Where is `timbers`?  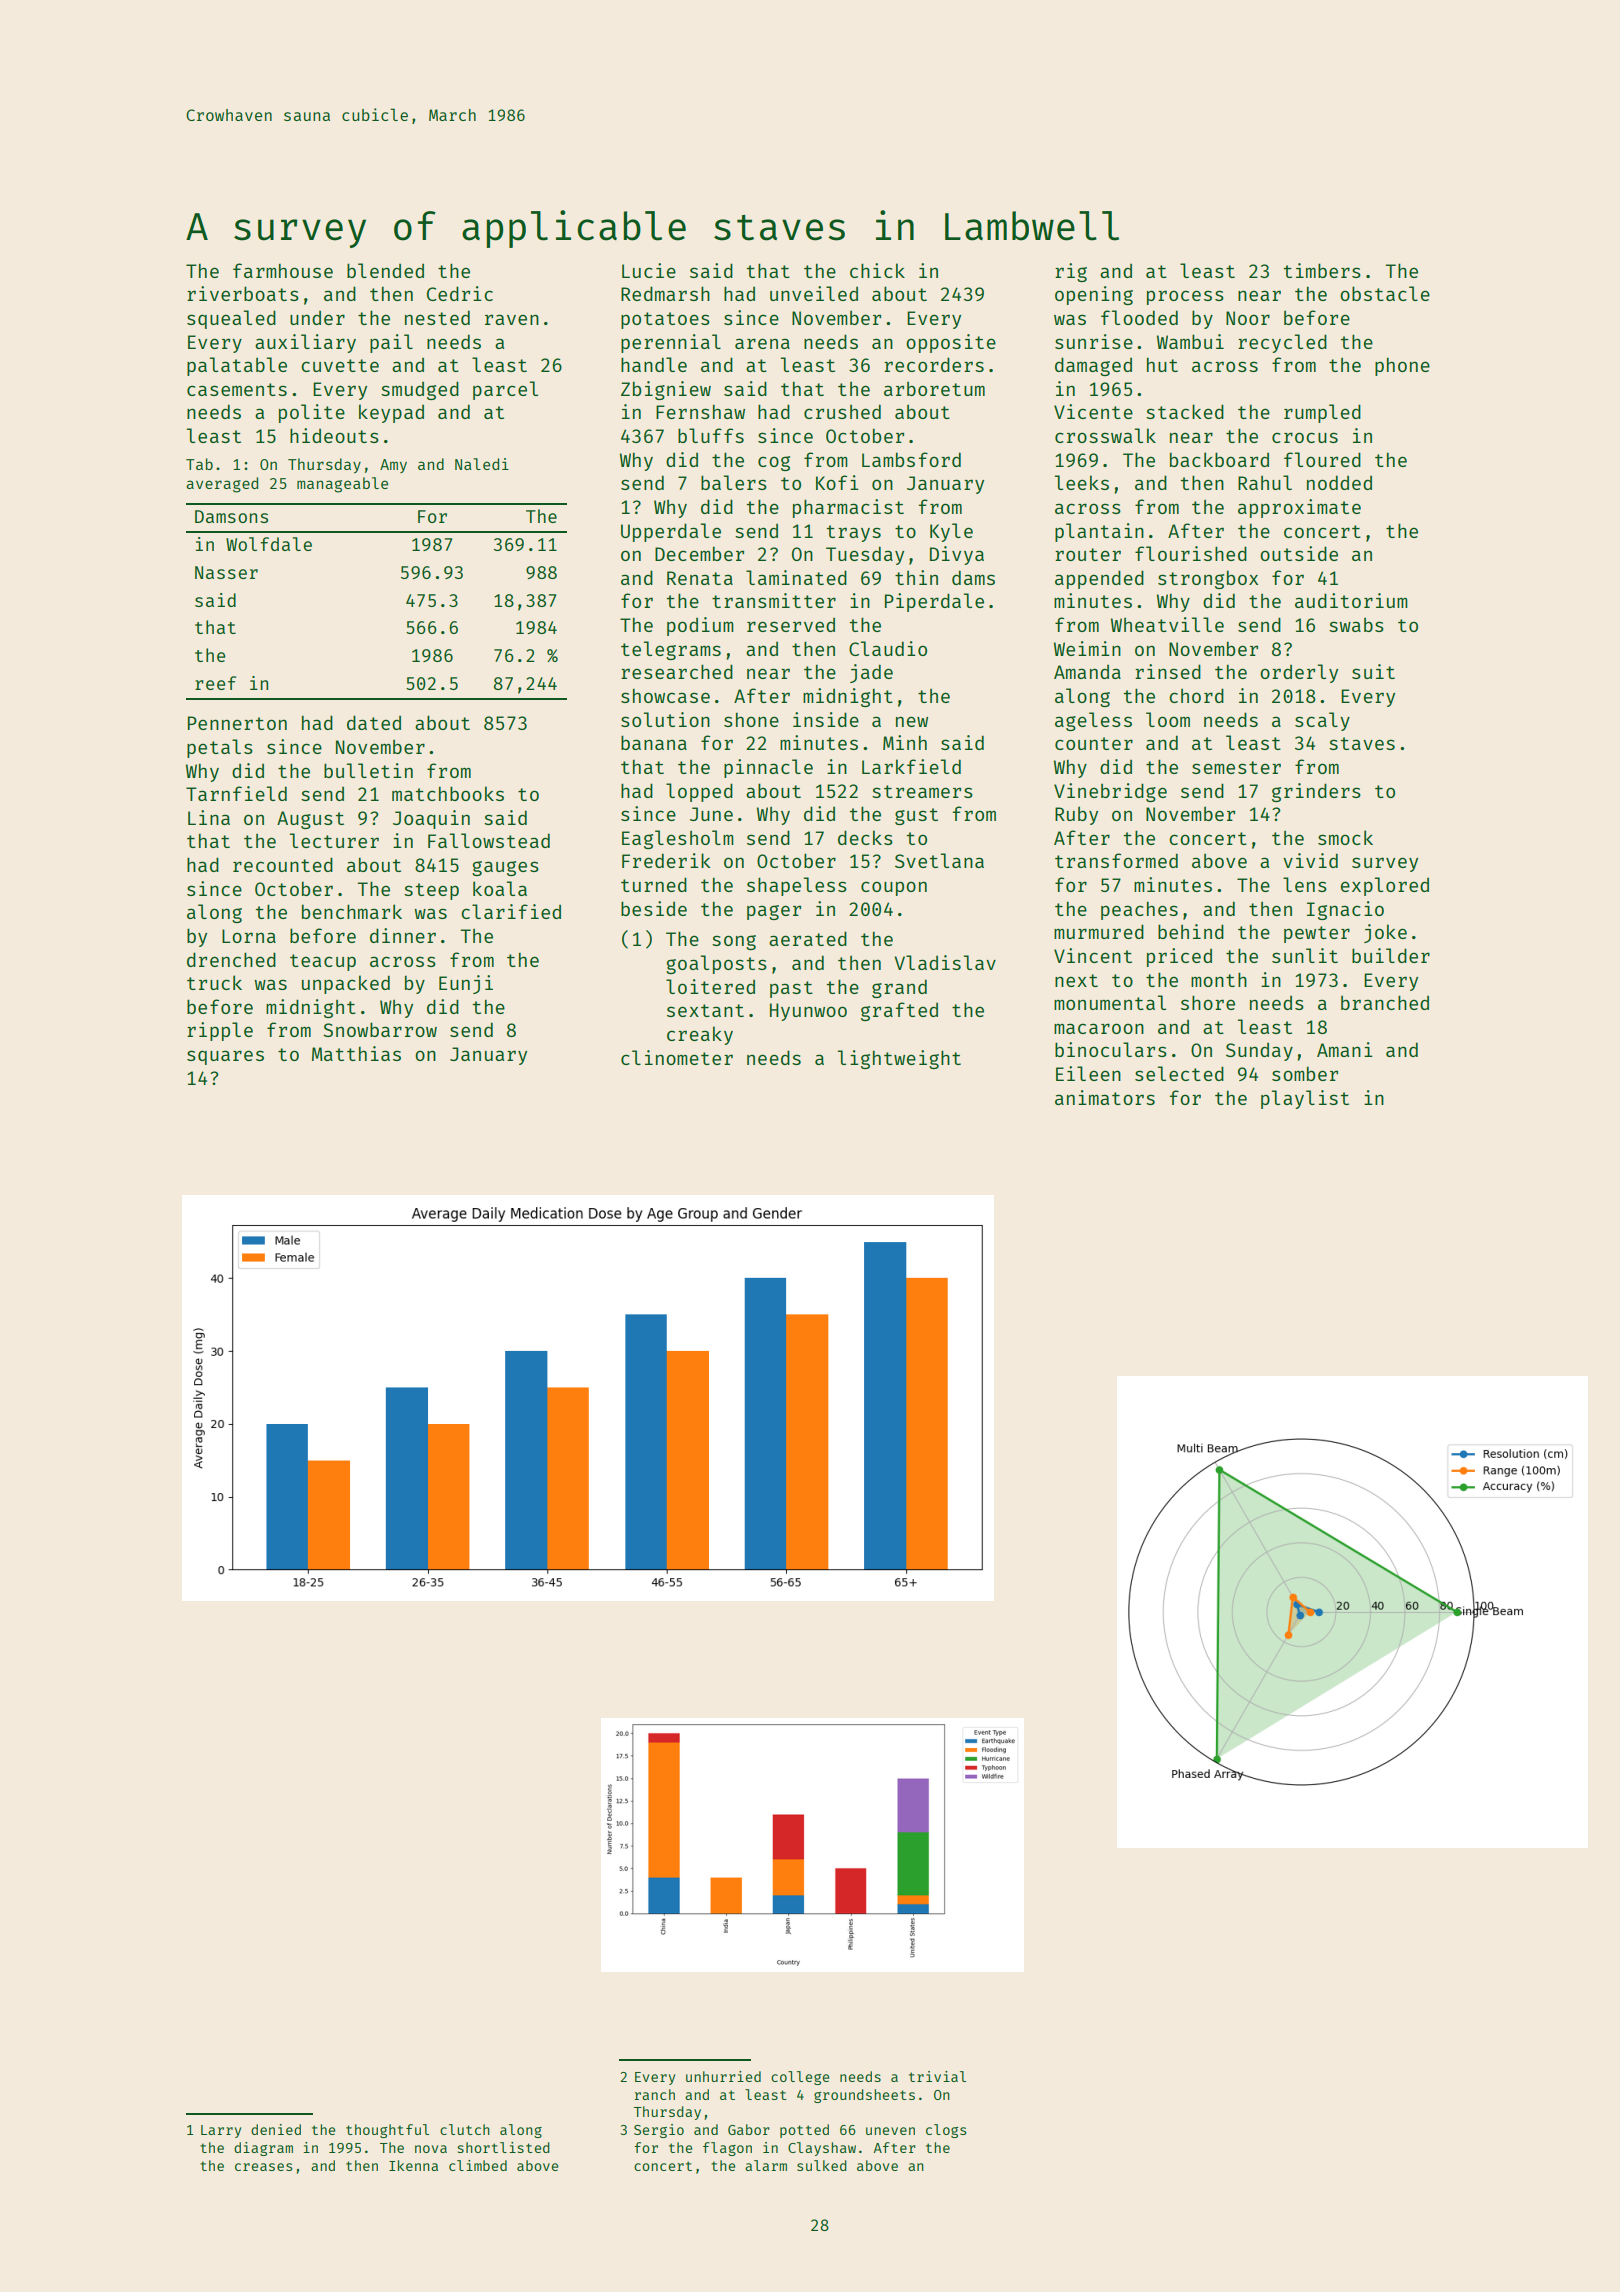 timbers is located at coordinates (1322, 270).
